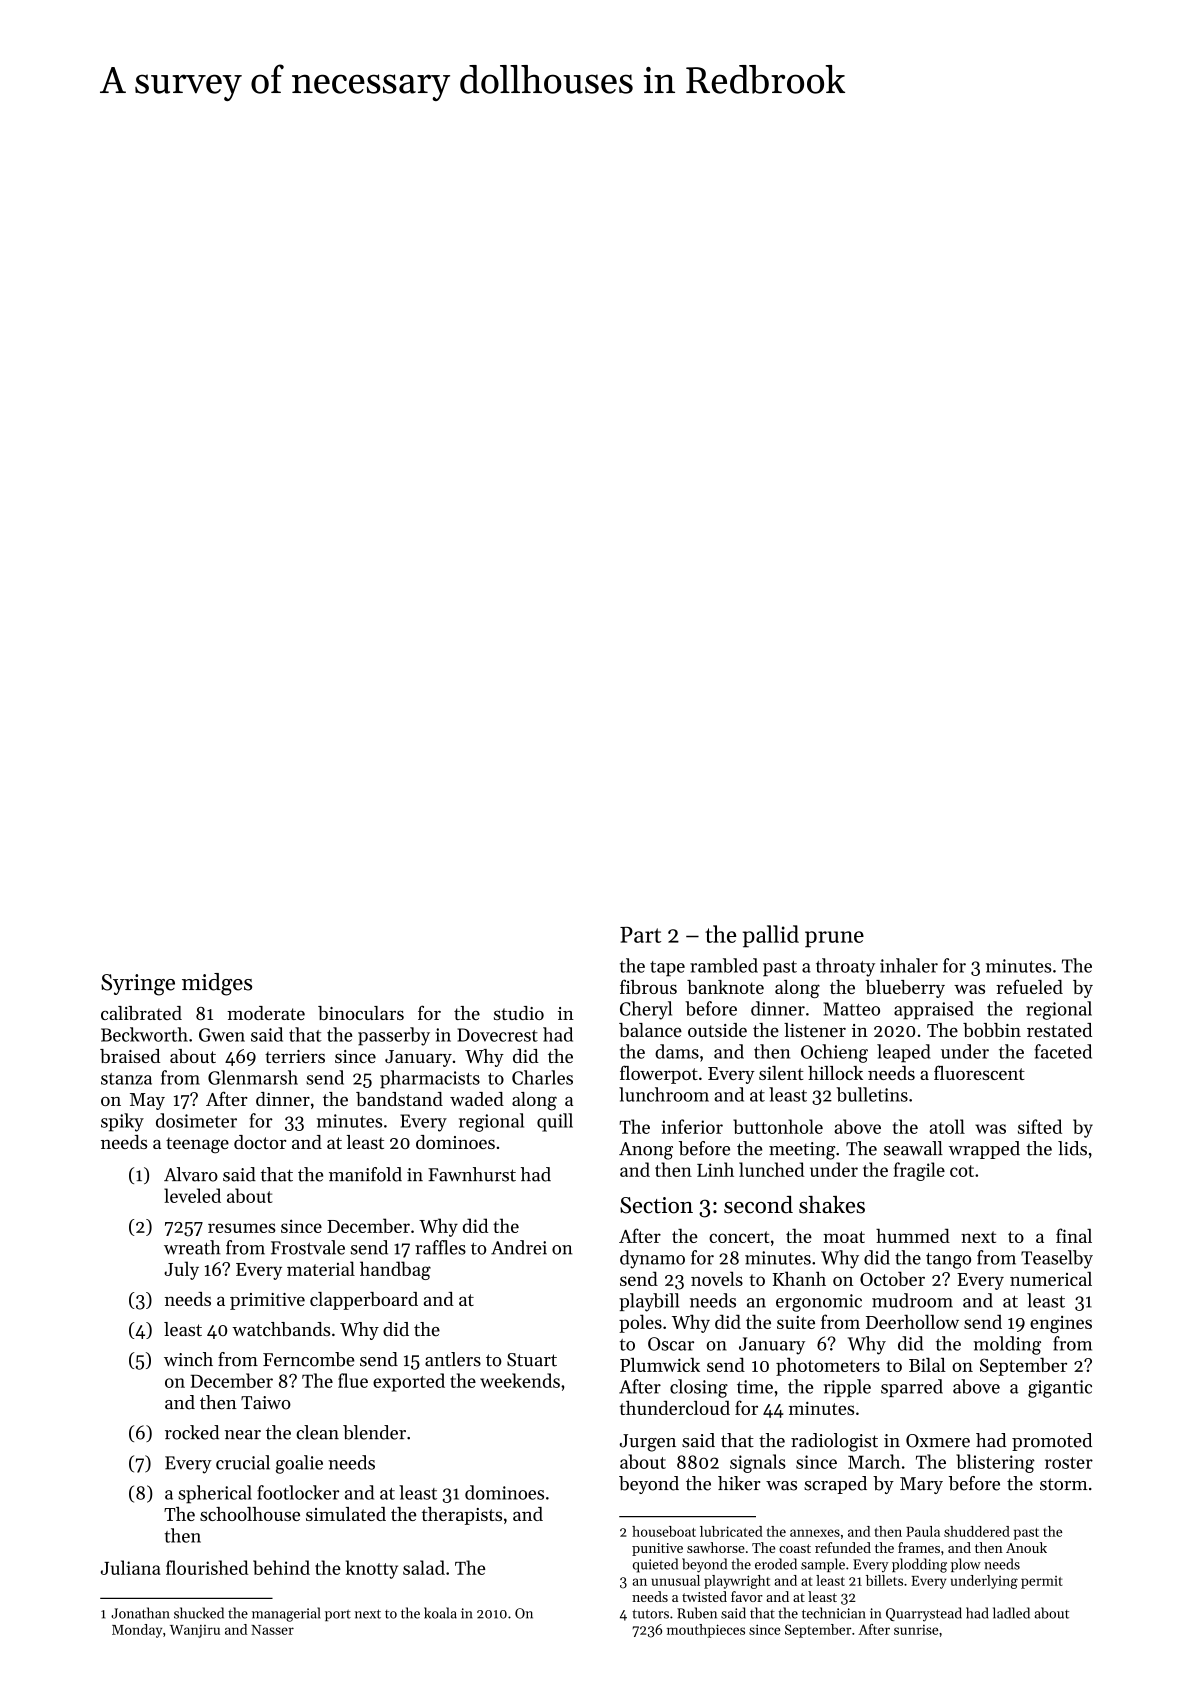 The width and height of the screenshot is (1193, 1687). What do you see at coordinates (834, 939) in the screenshot?
I see `prune` at bounding box center [834, 939].
